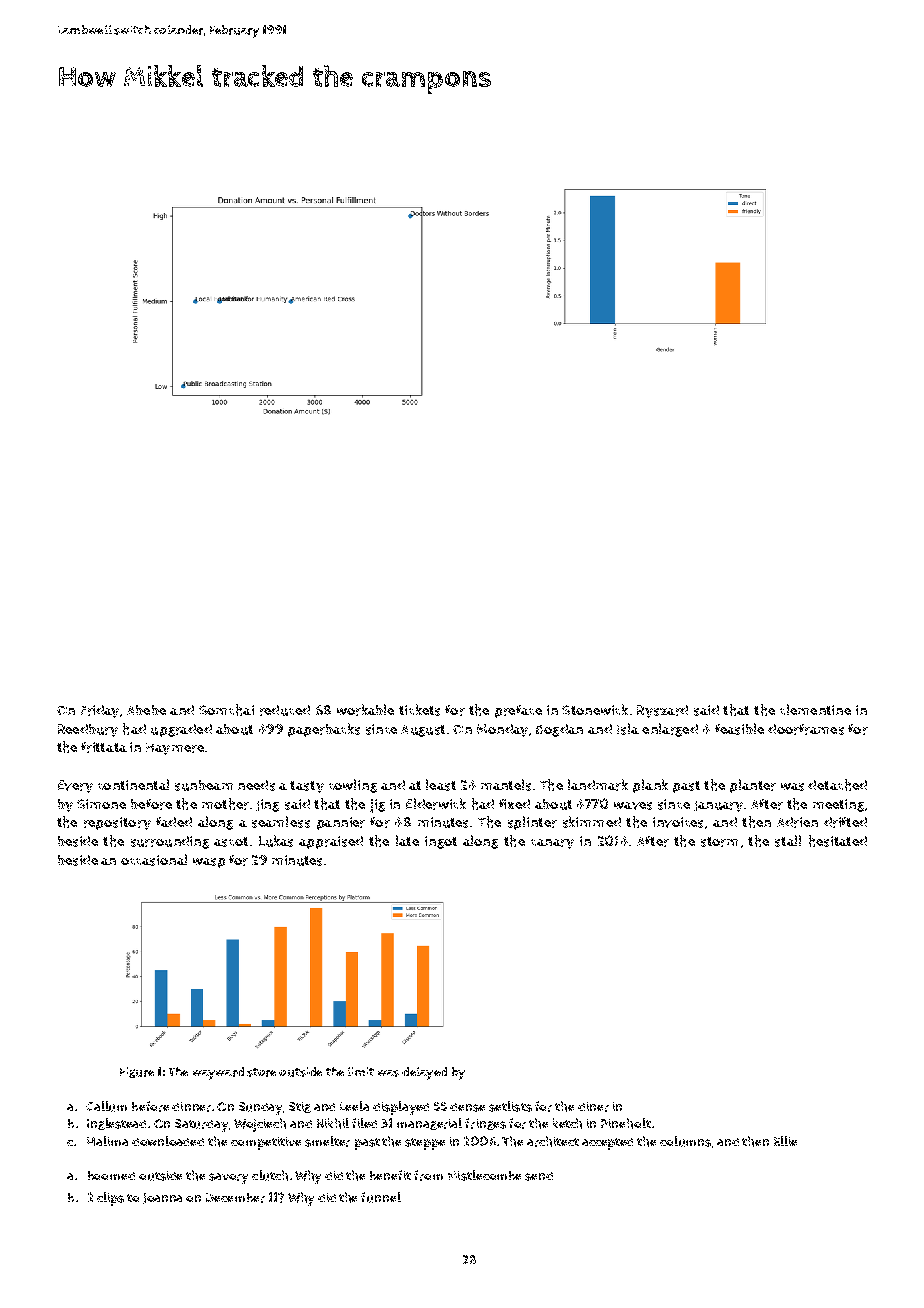 This screenshot has width=924, height=1308. Describe the element at coordinates (154, 860) in the screenshot. I see `occasional` at that location.
